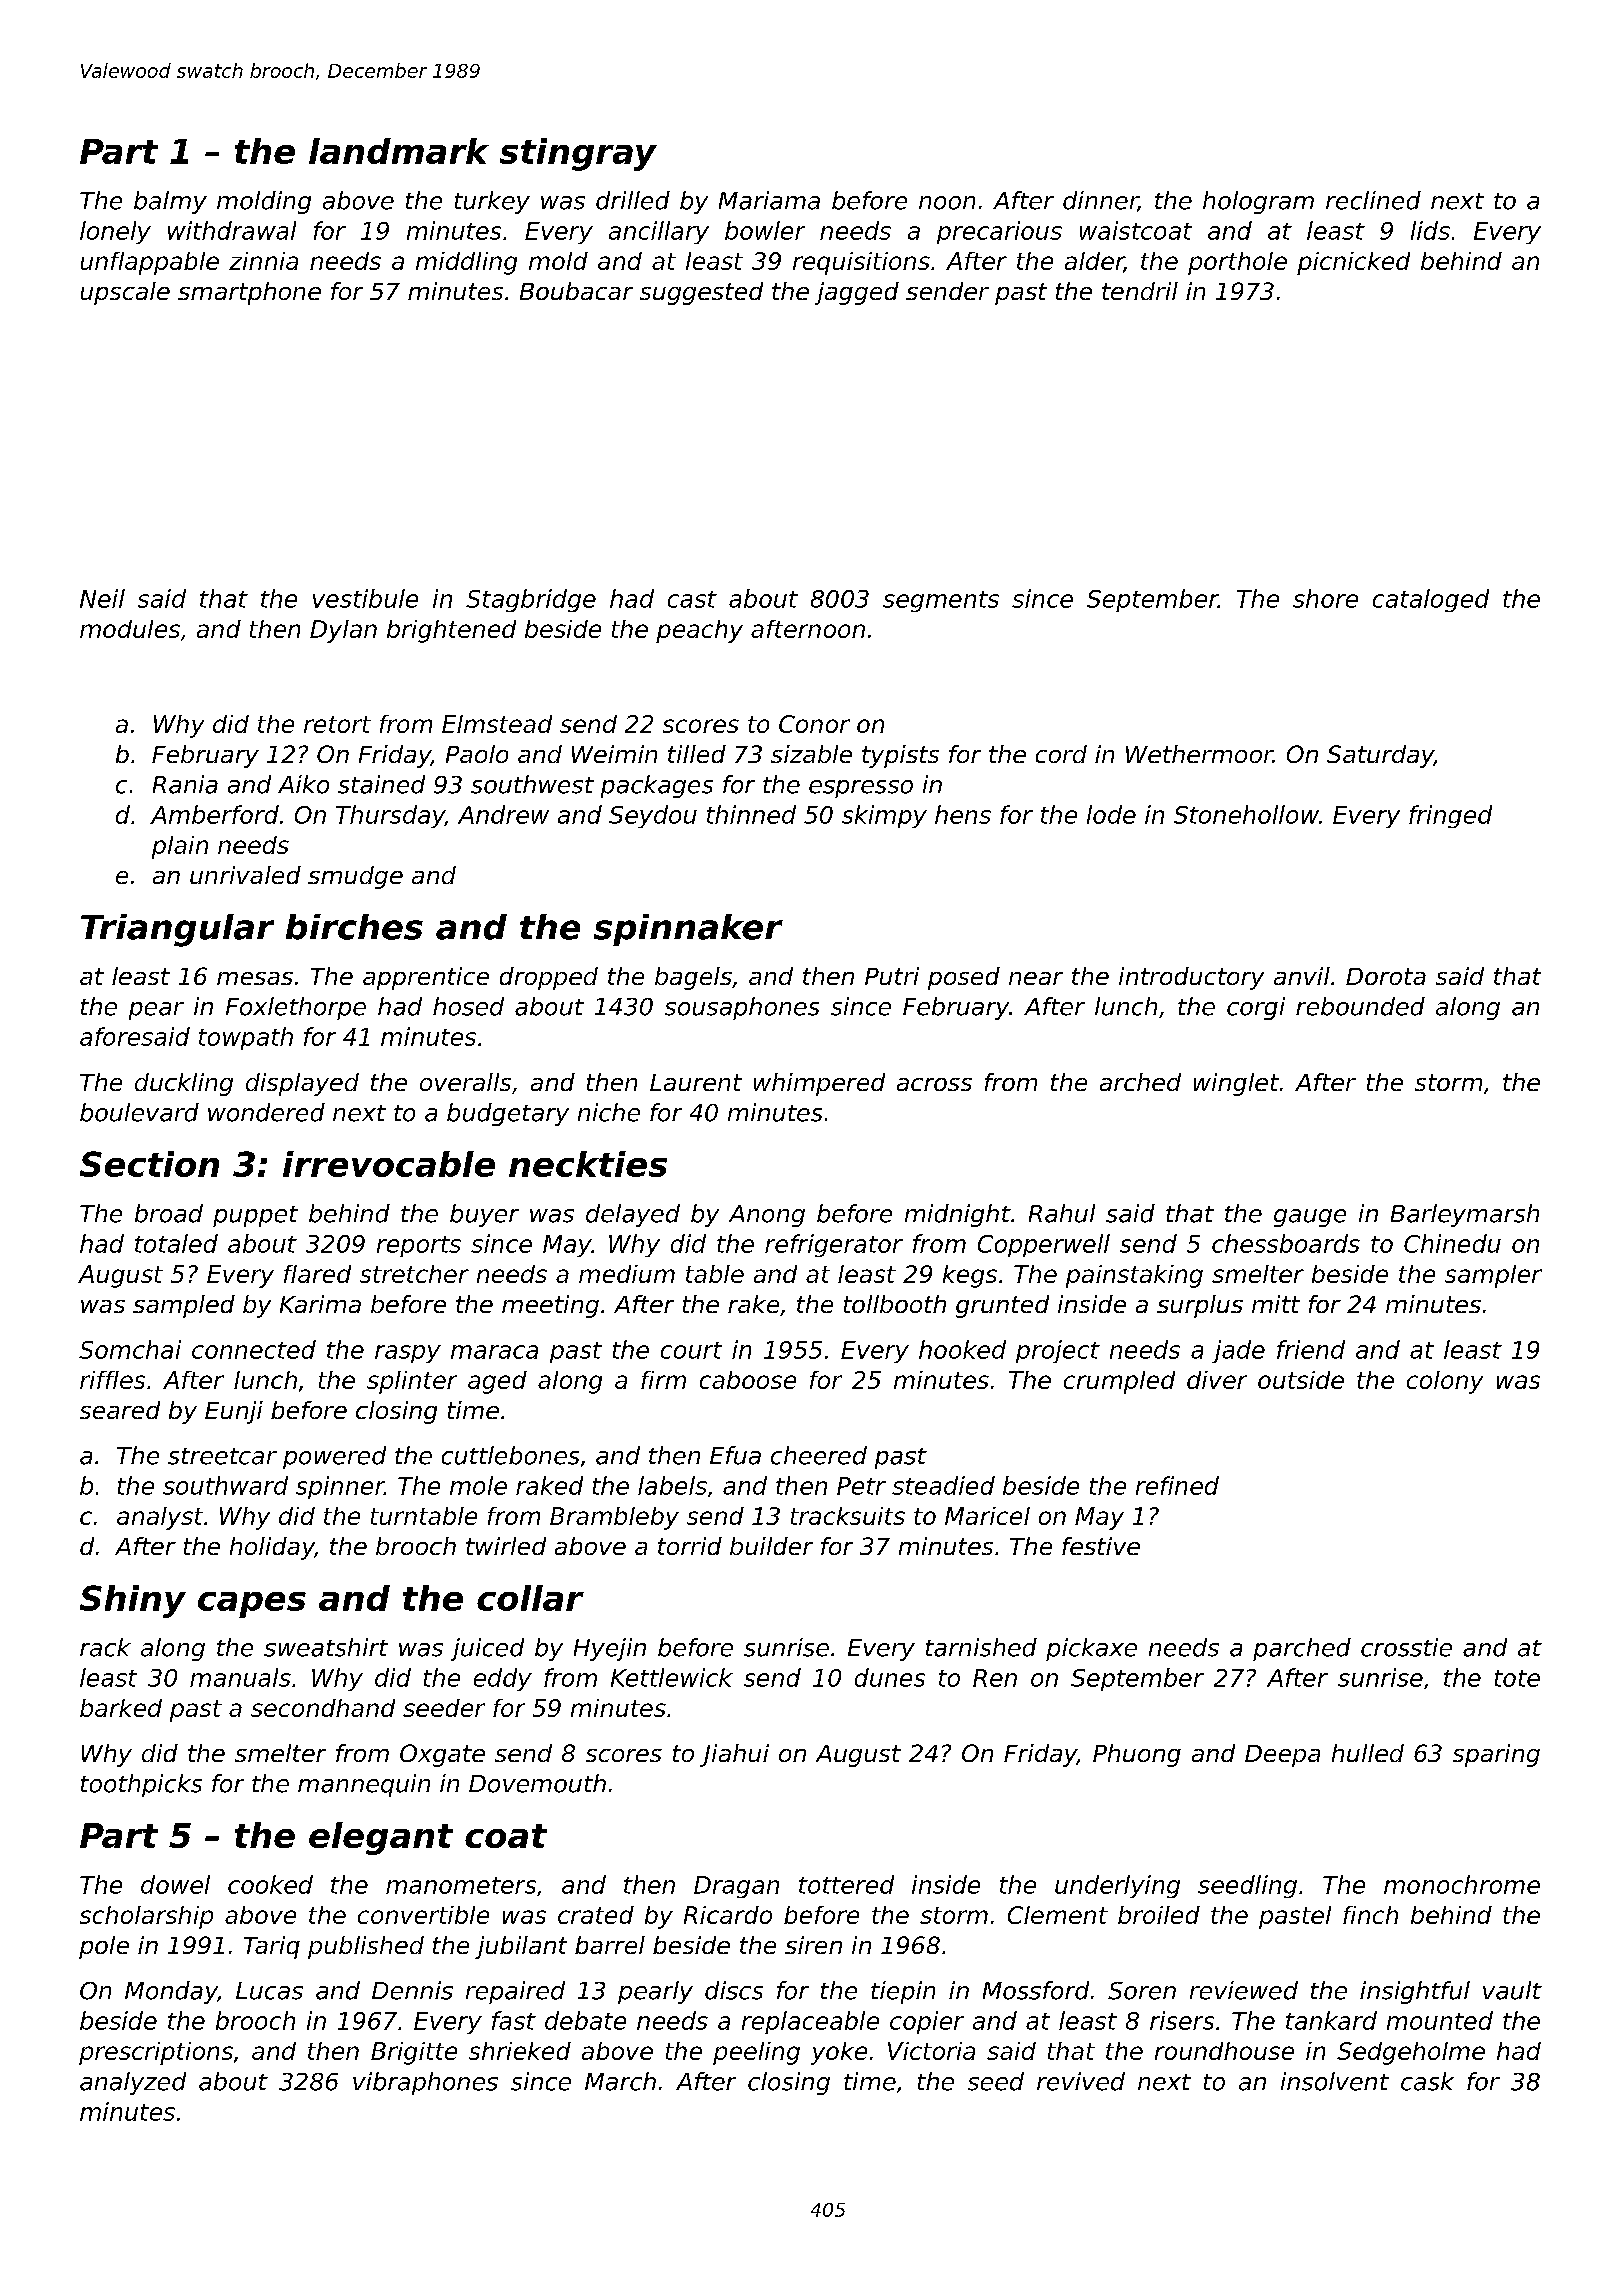 The height and width of the screenshot is (2292, 1620). I want to click on Hyejin, so click(610, 1649).
